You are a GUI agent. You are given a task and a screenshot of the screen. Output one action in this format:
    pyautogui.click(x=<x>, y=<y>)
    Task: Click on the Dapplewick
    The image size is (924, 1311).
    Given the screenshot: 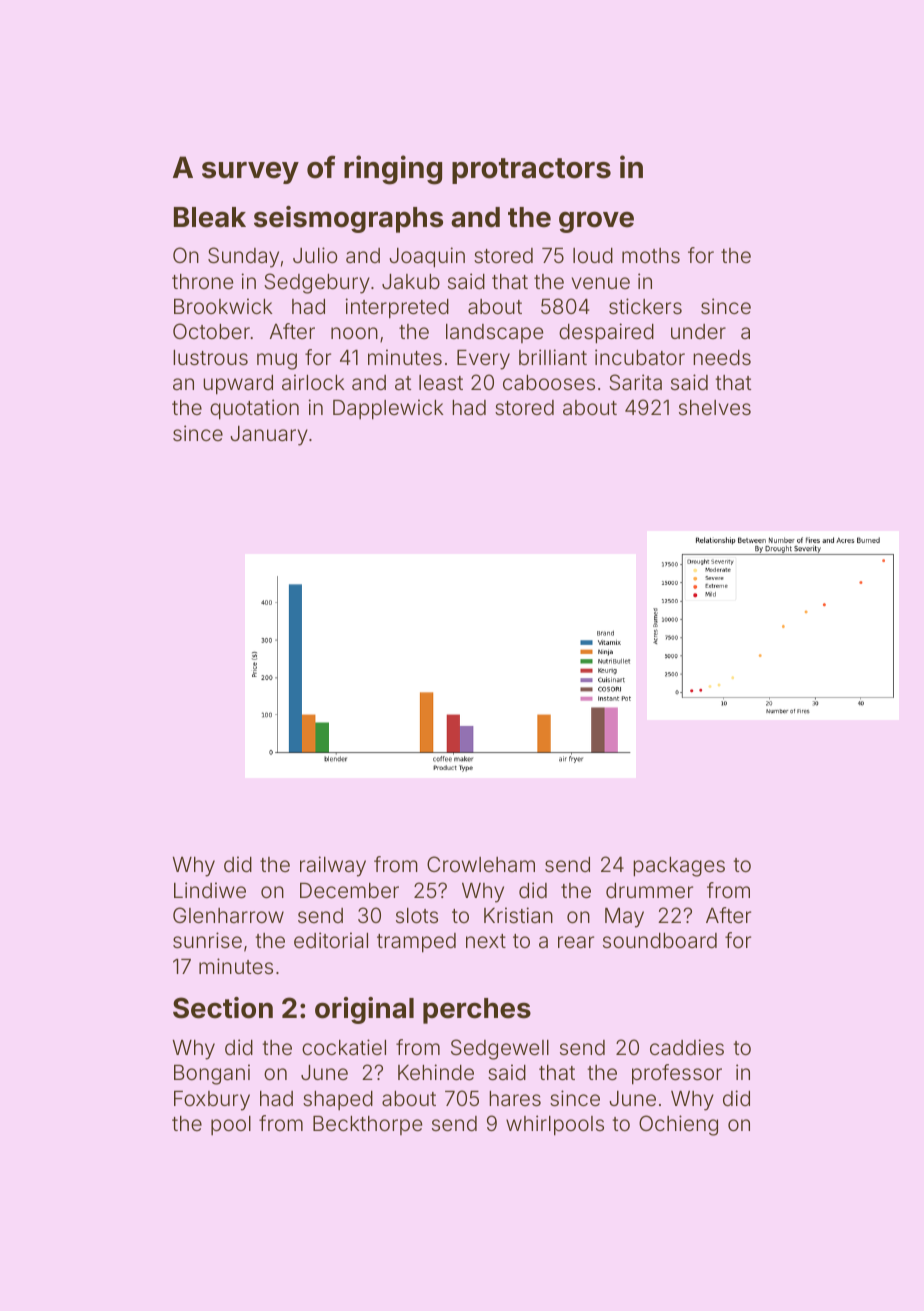 What is the action you would take?
    pyautogui.click(x=388, y=409)
